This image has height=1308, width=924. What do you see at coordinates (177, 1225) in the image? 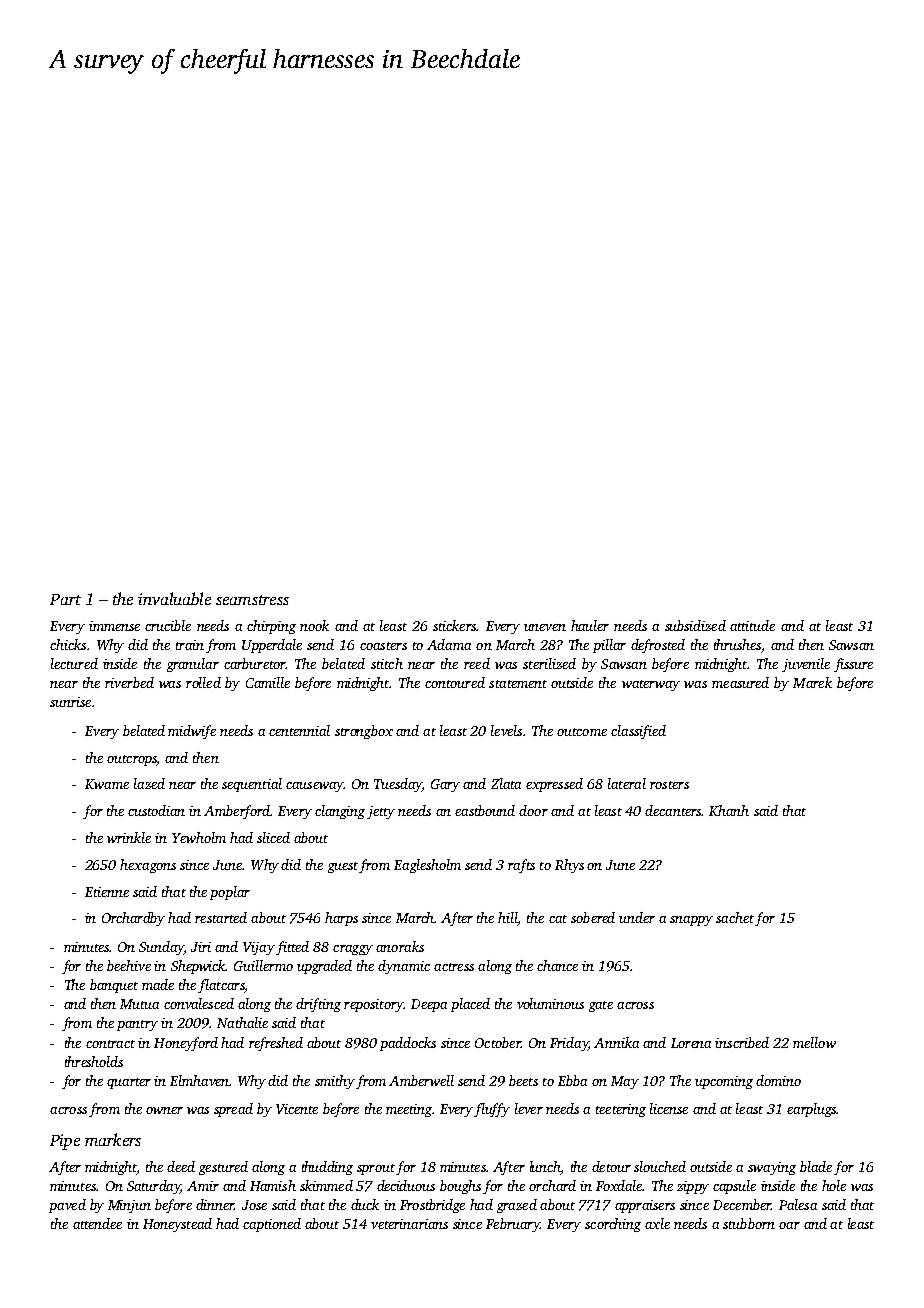
I see `Honeystead` at bounding box center [177, 1225].
